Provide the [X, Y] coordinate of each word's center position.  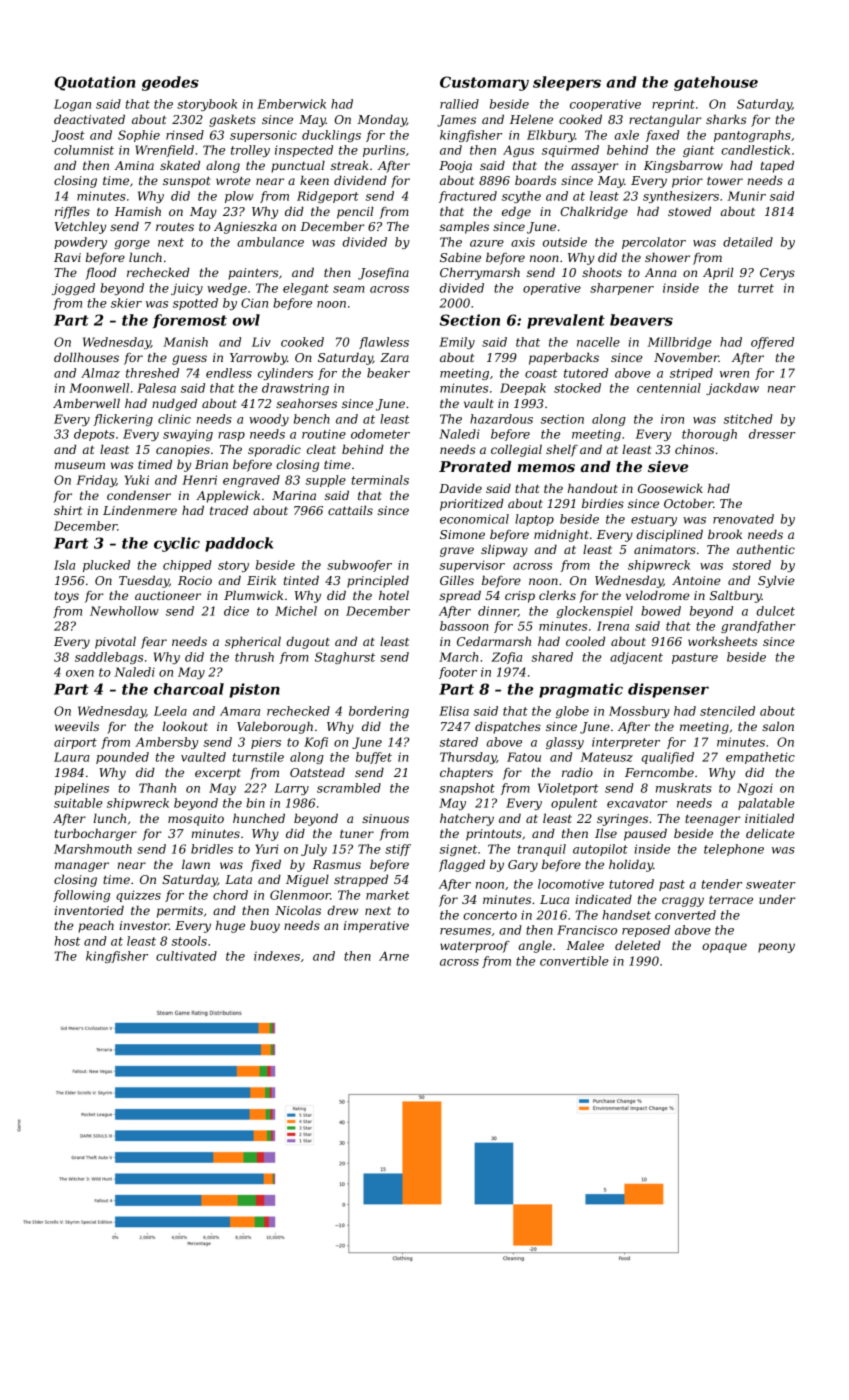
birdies [603, 503]
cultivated [186, 956]
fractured [468, 197]
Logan [72, 105]
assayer [595, 168]
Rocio [195, 580]
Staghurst [345, 658]
